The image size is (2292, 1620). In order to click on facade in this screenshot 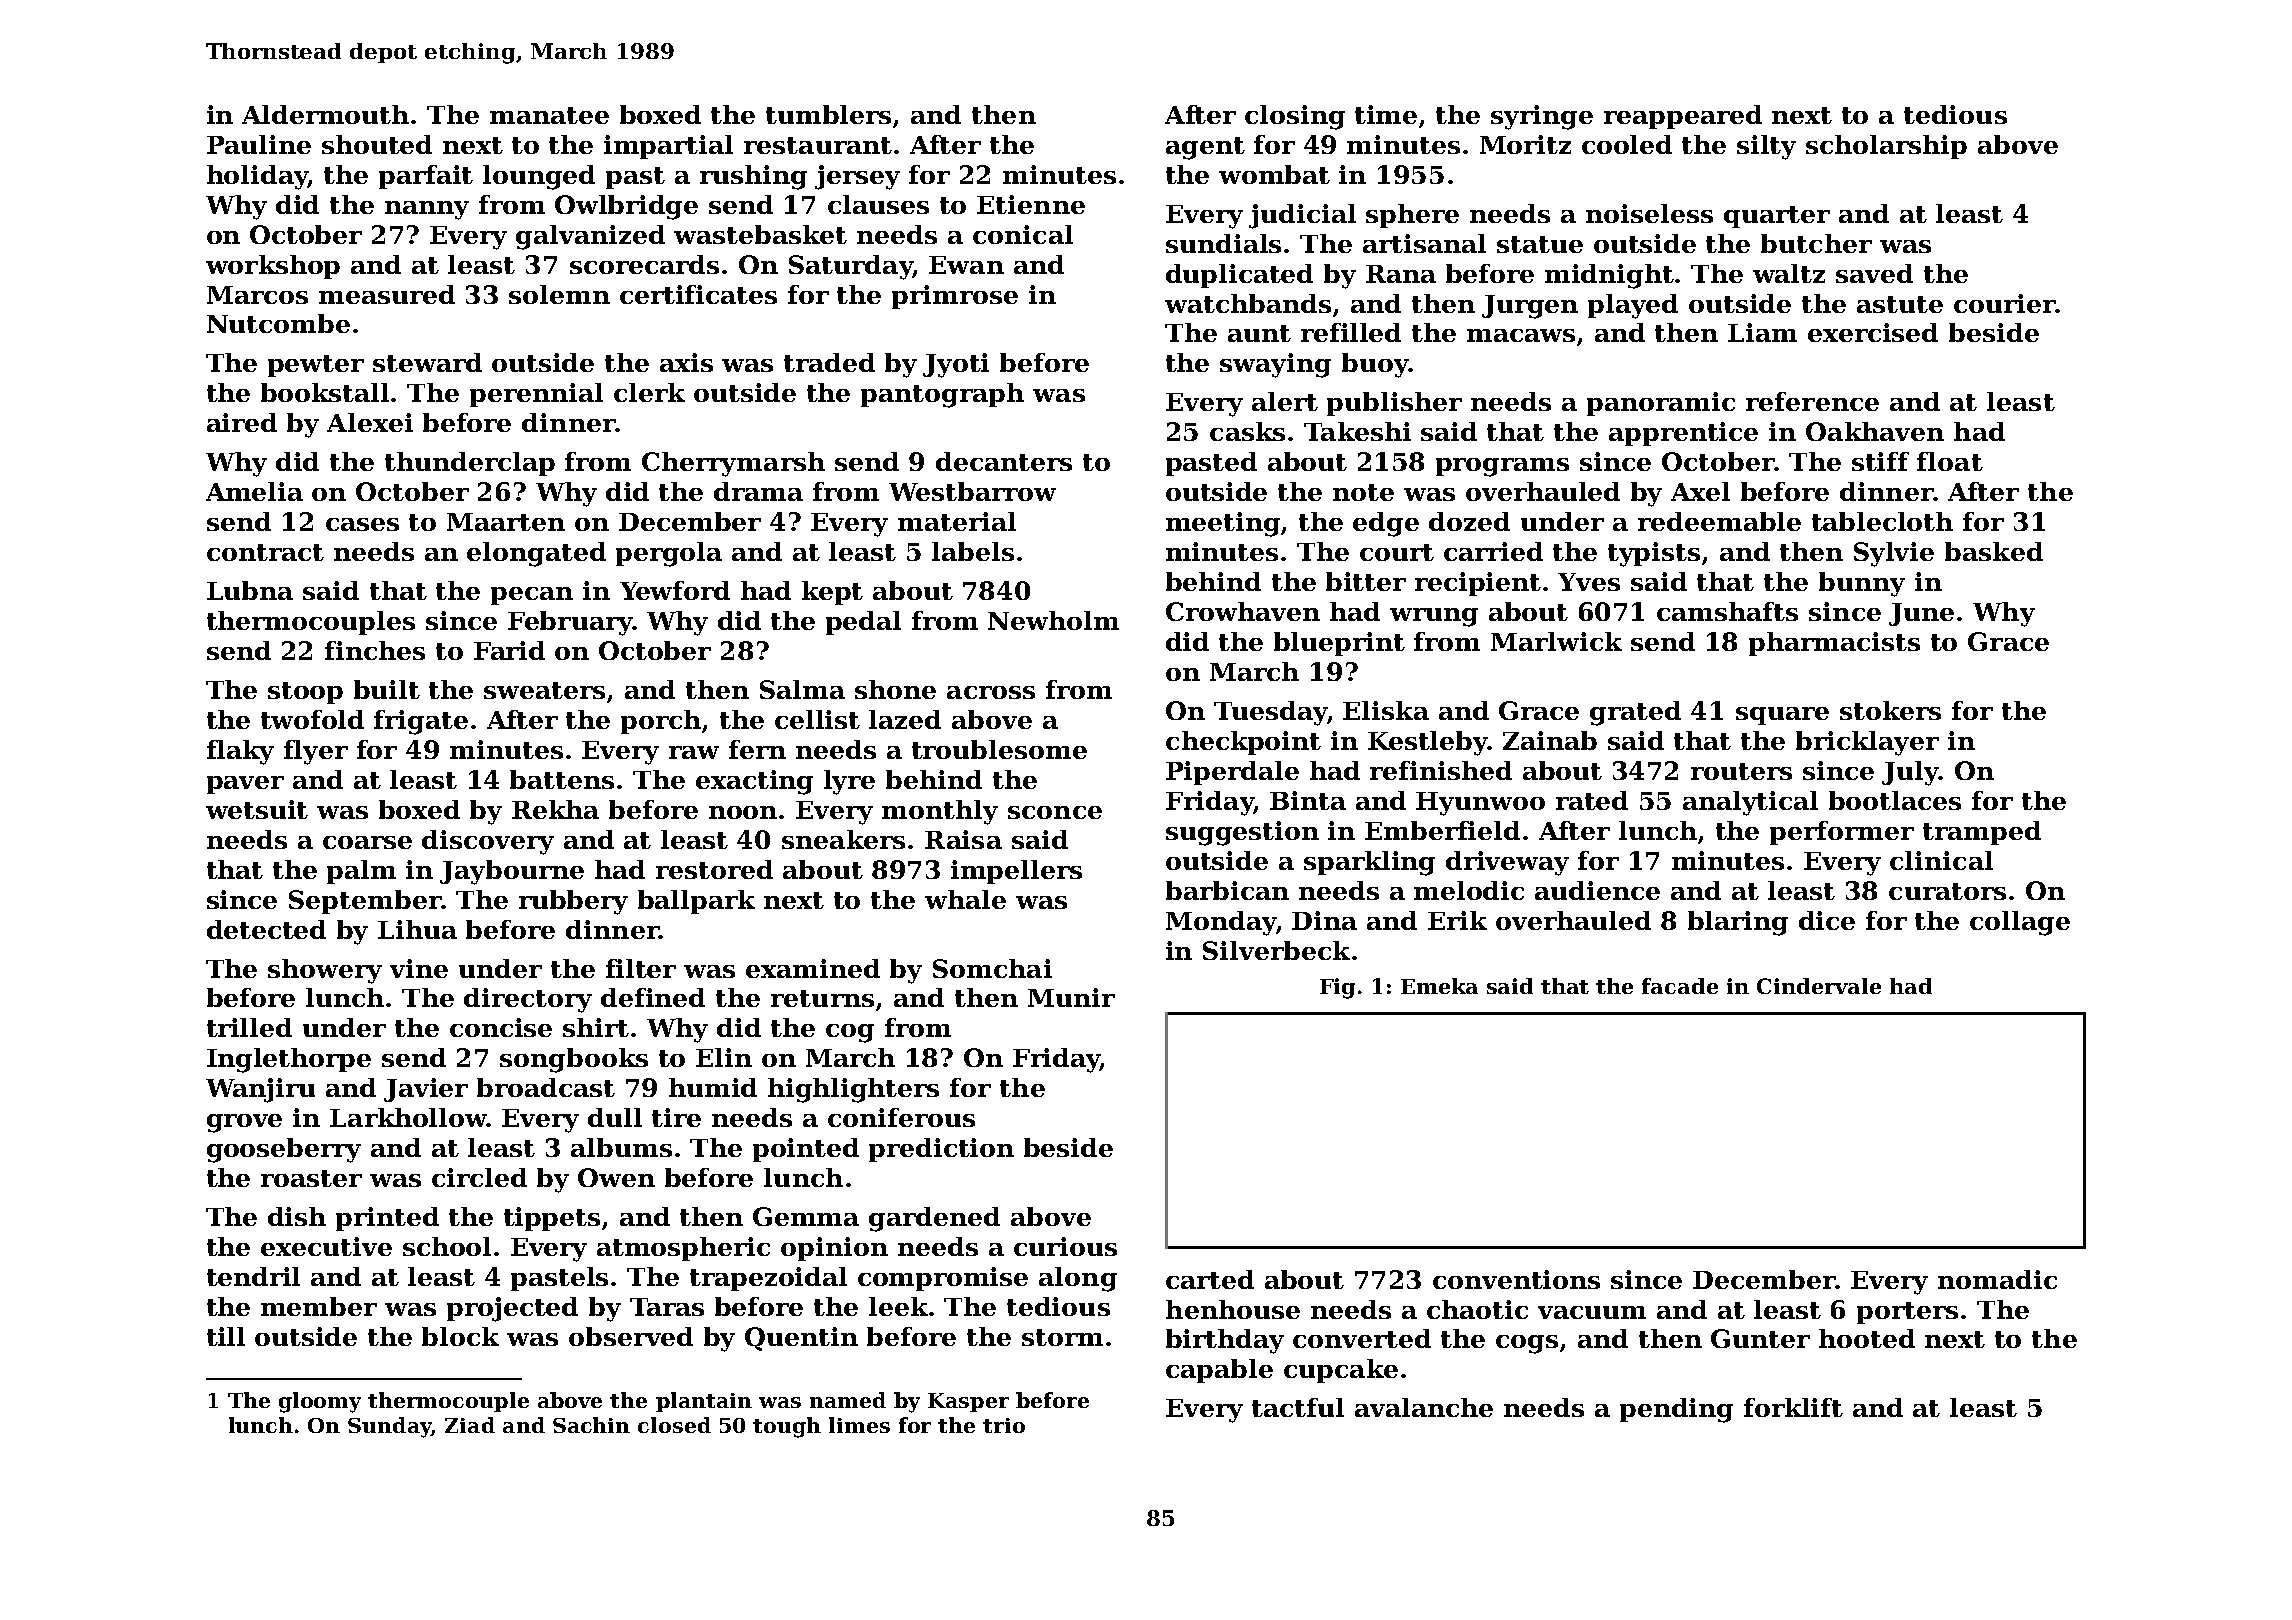, I will do `click(1680, 986)`.
